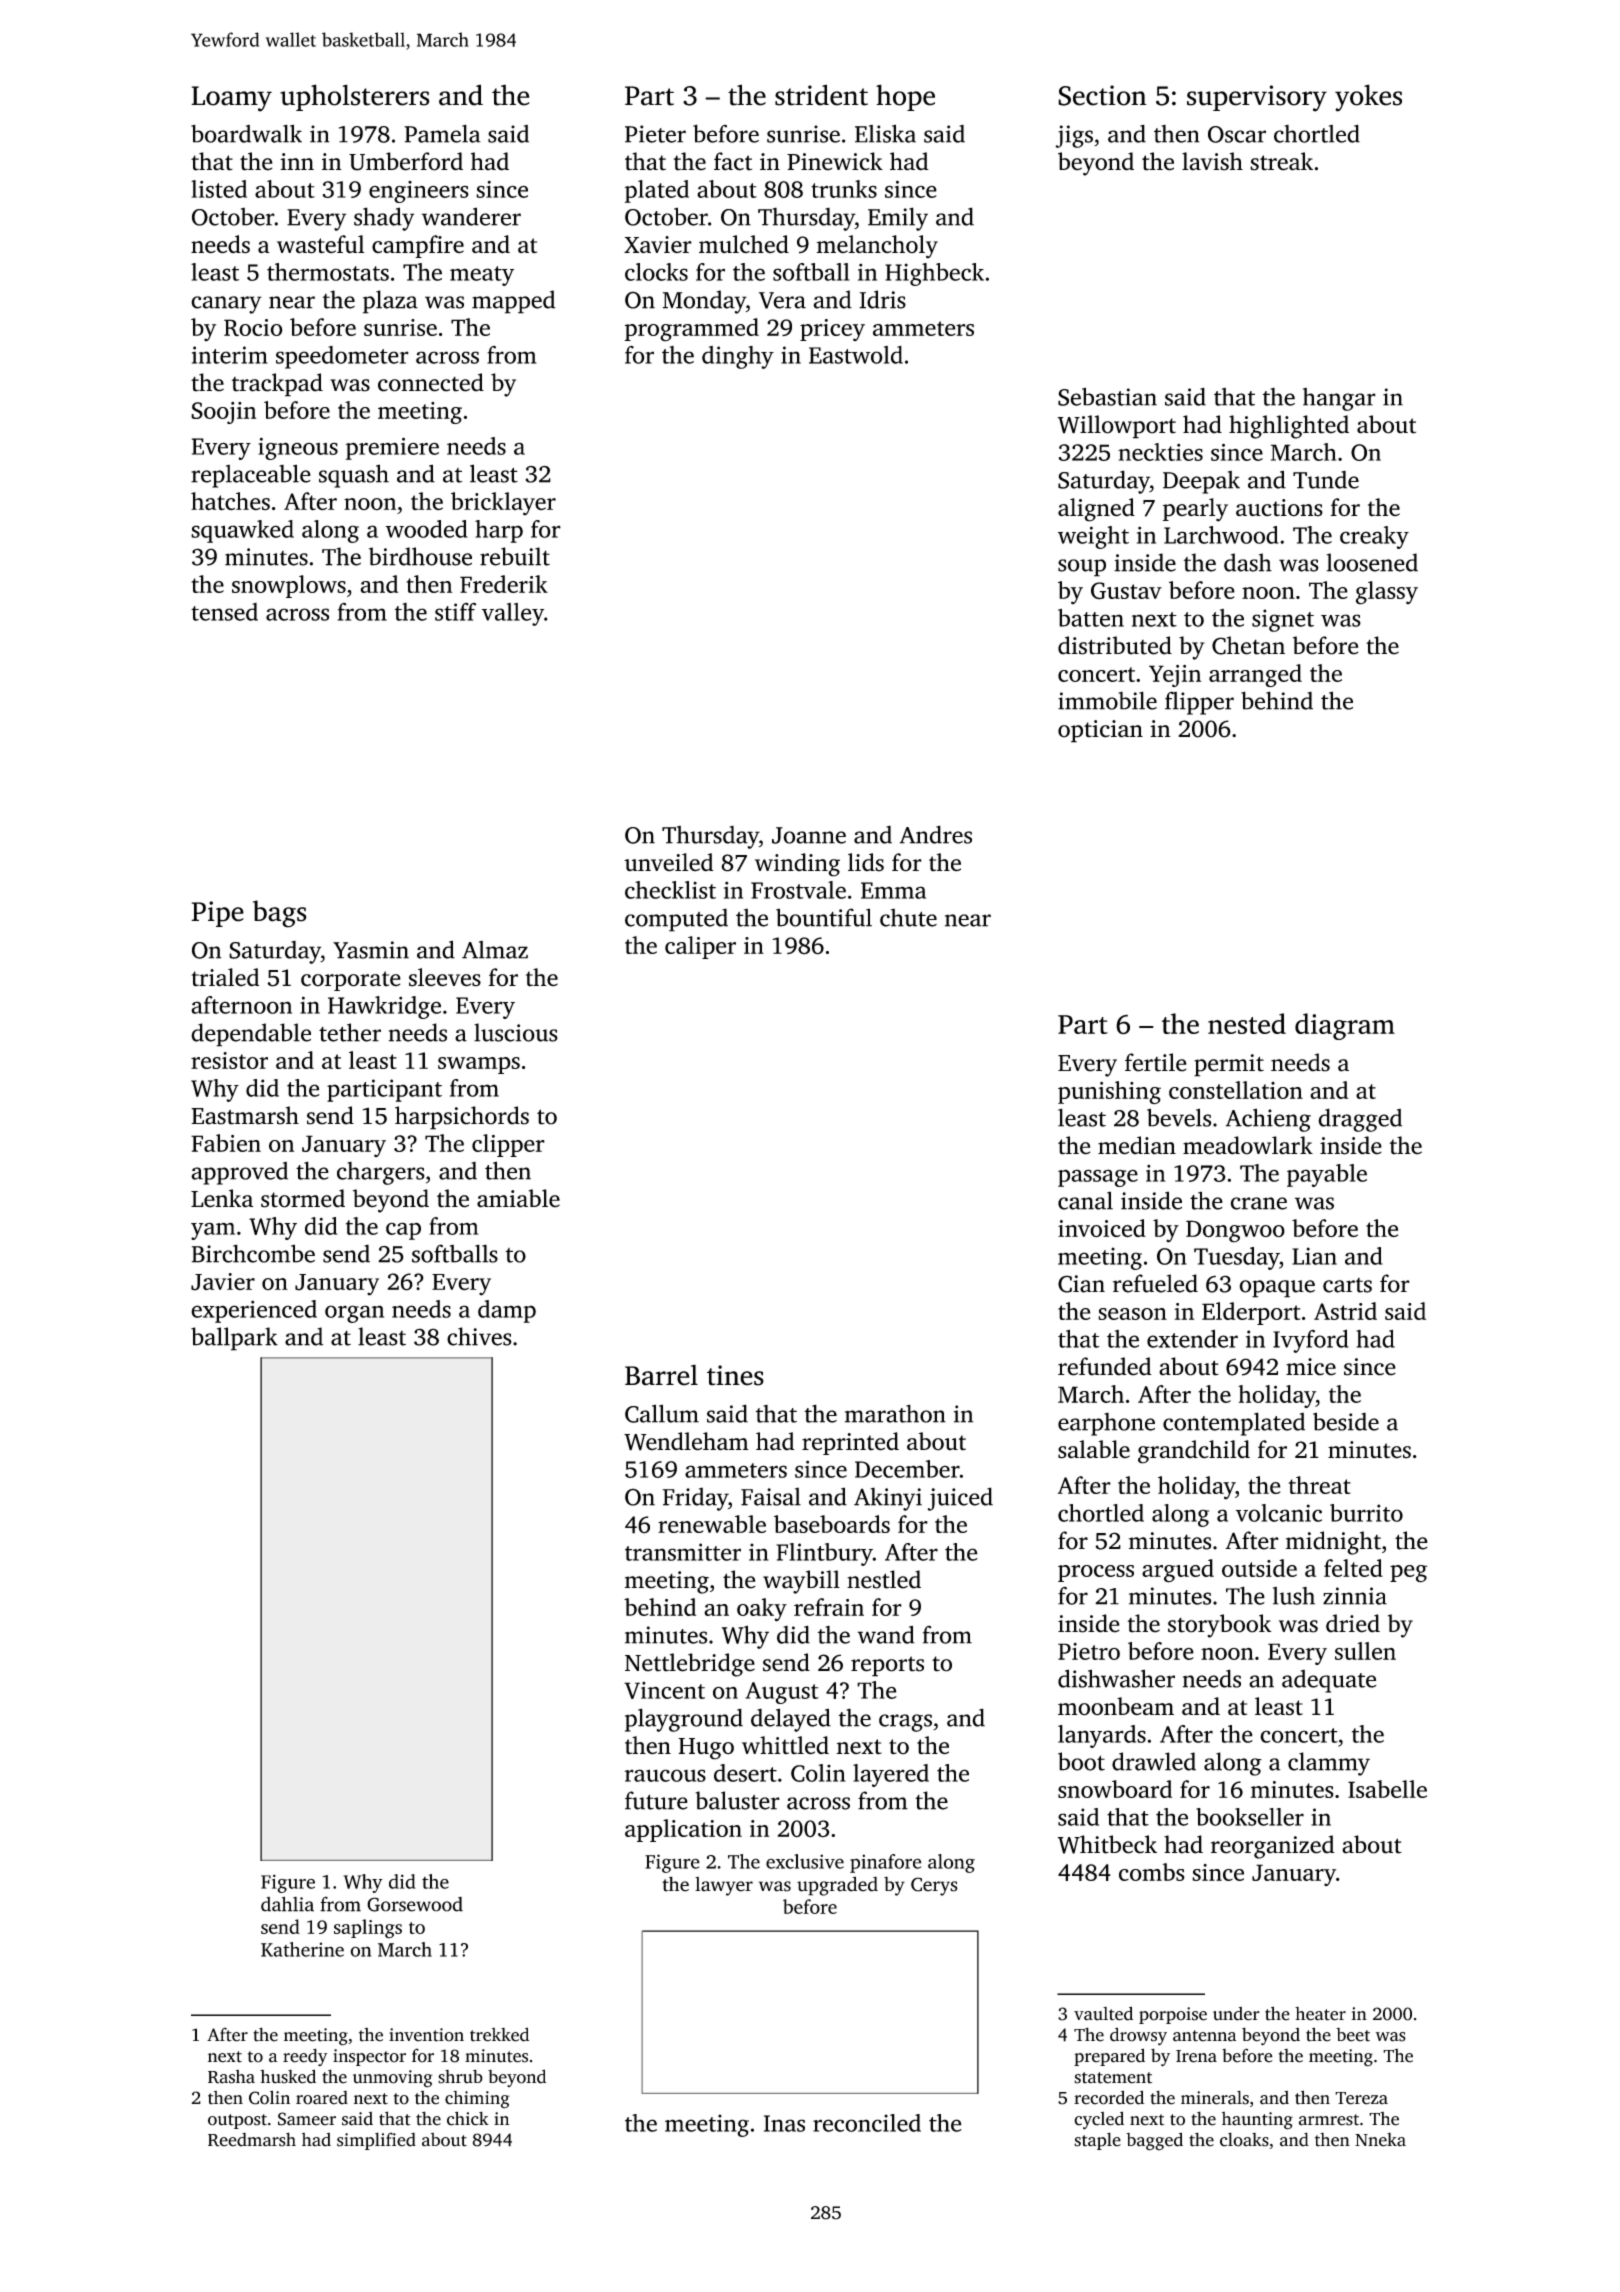 Image resolution: width=1620 pixels, height=2292 pixels. What do you see at coordinates (231, 2077) in the document?
I see `Rasha` at bounding box center [231, 2077].
